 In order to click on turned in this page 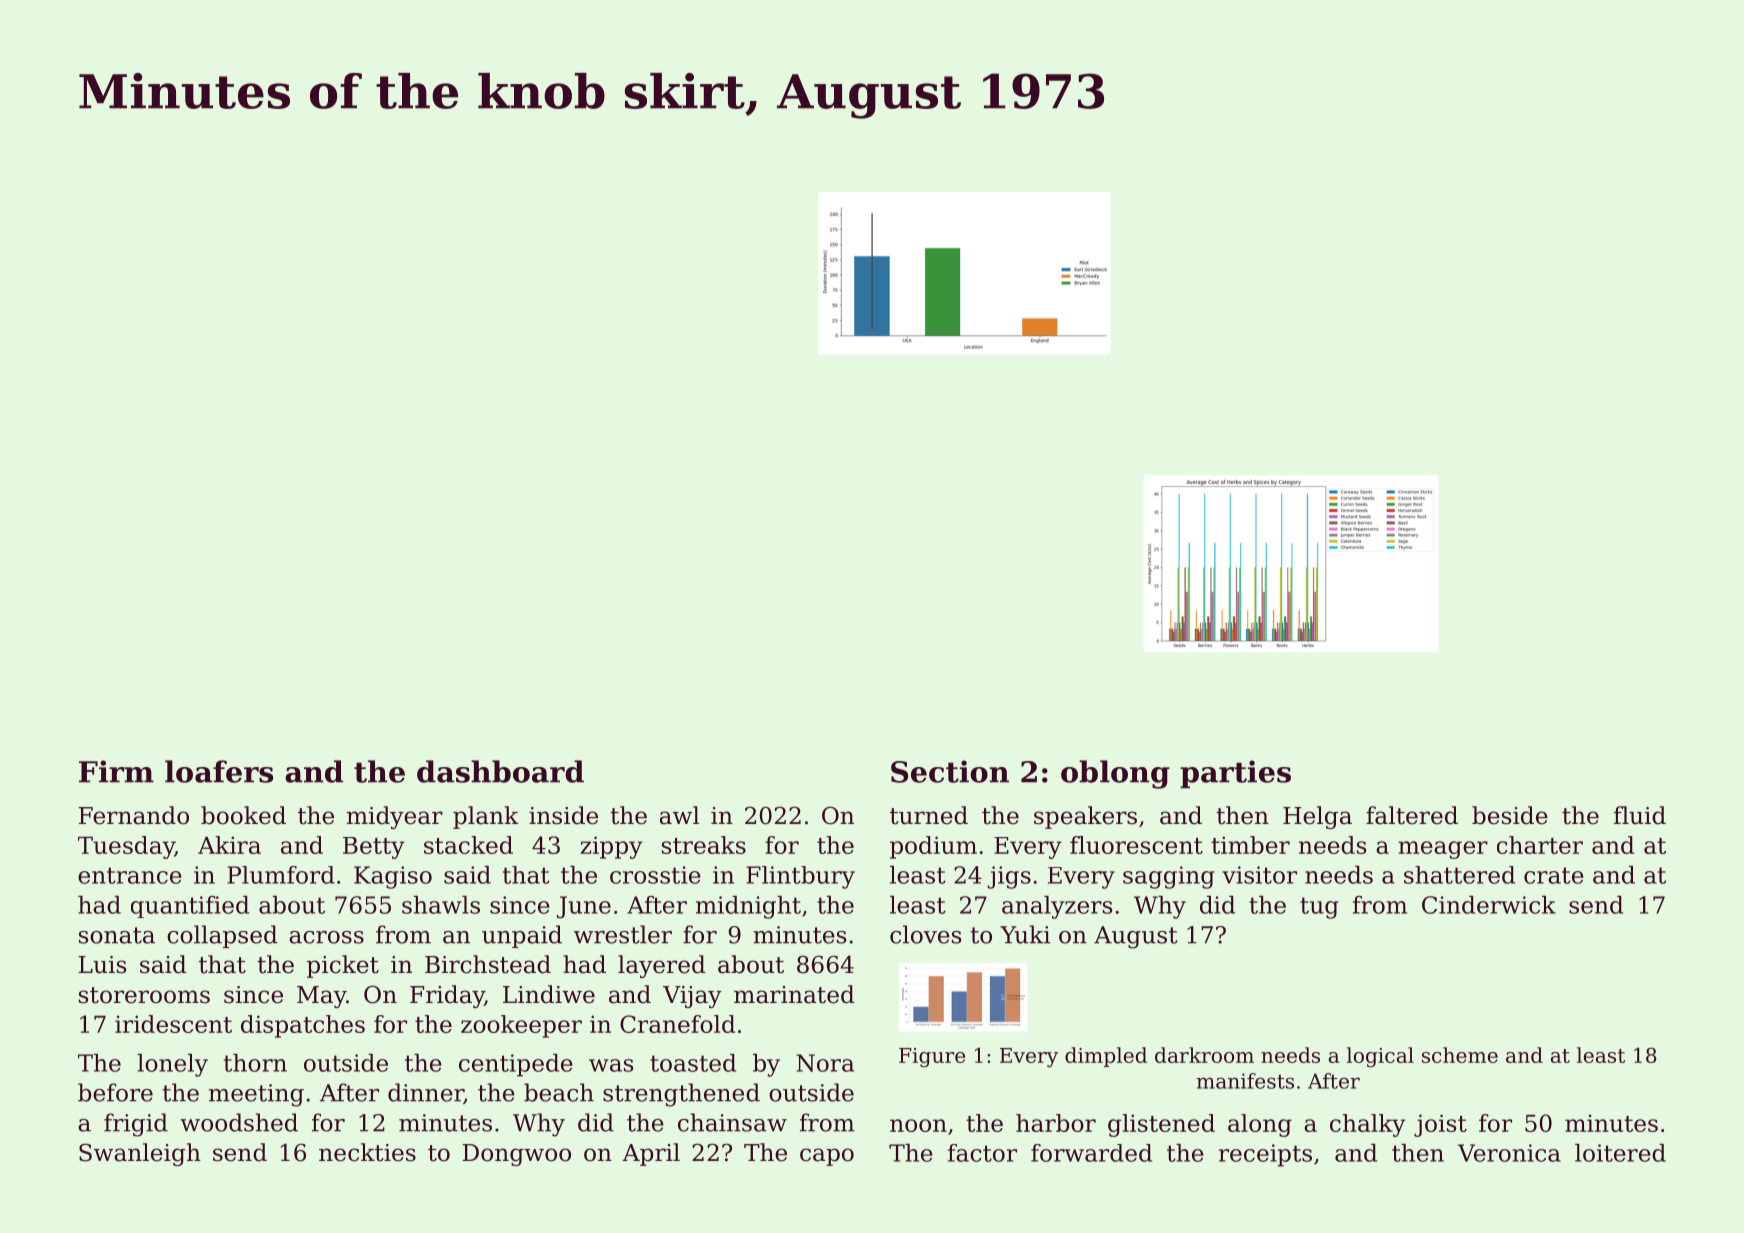, I will do `click(929, 815)`.
